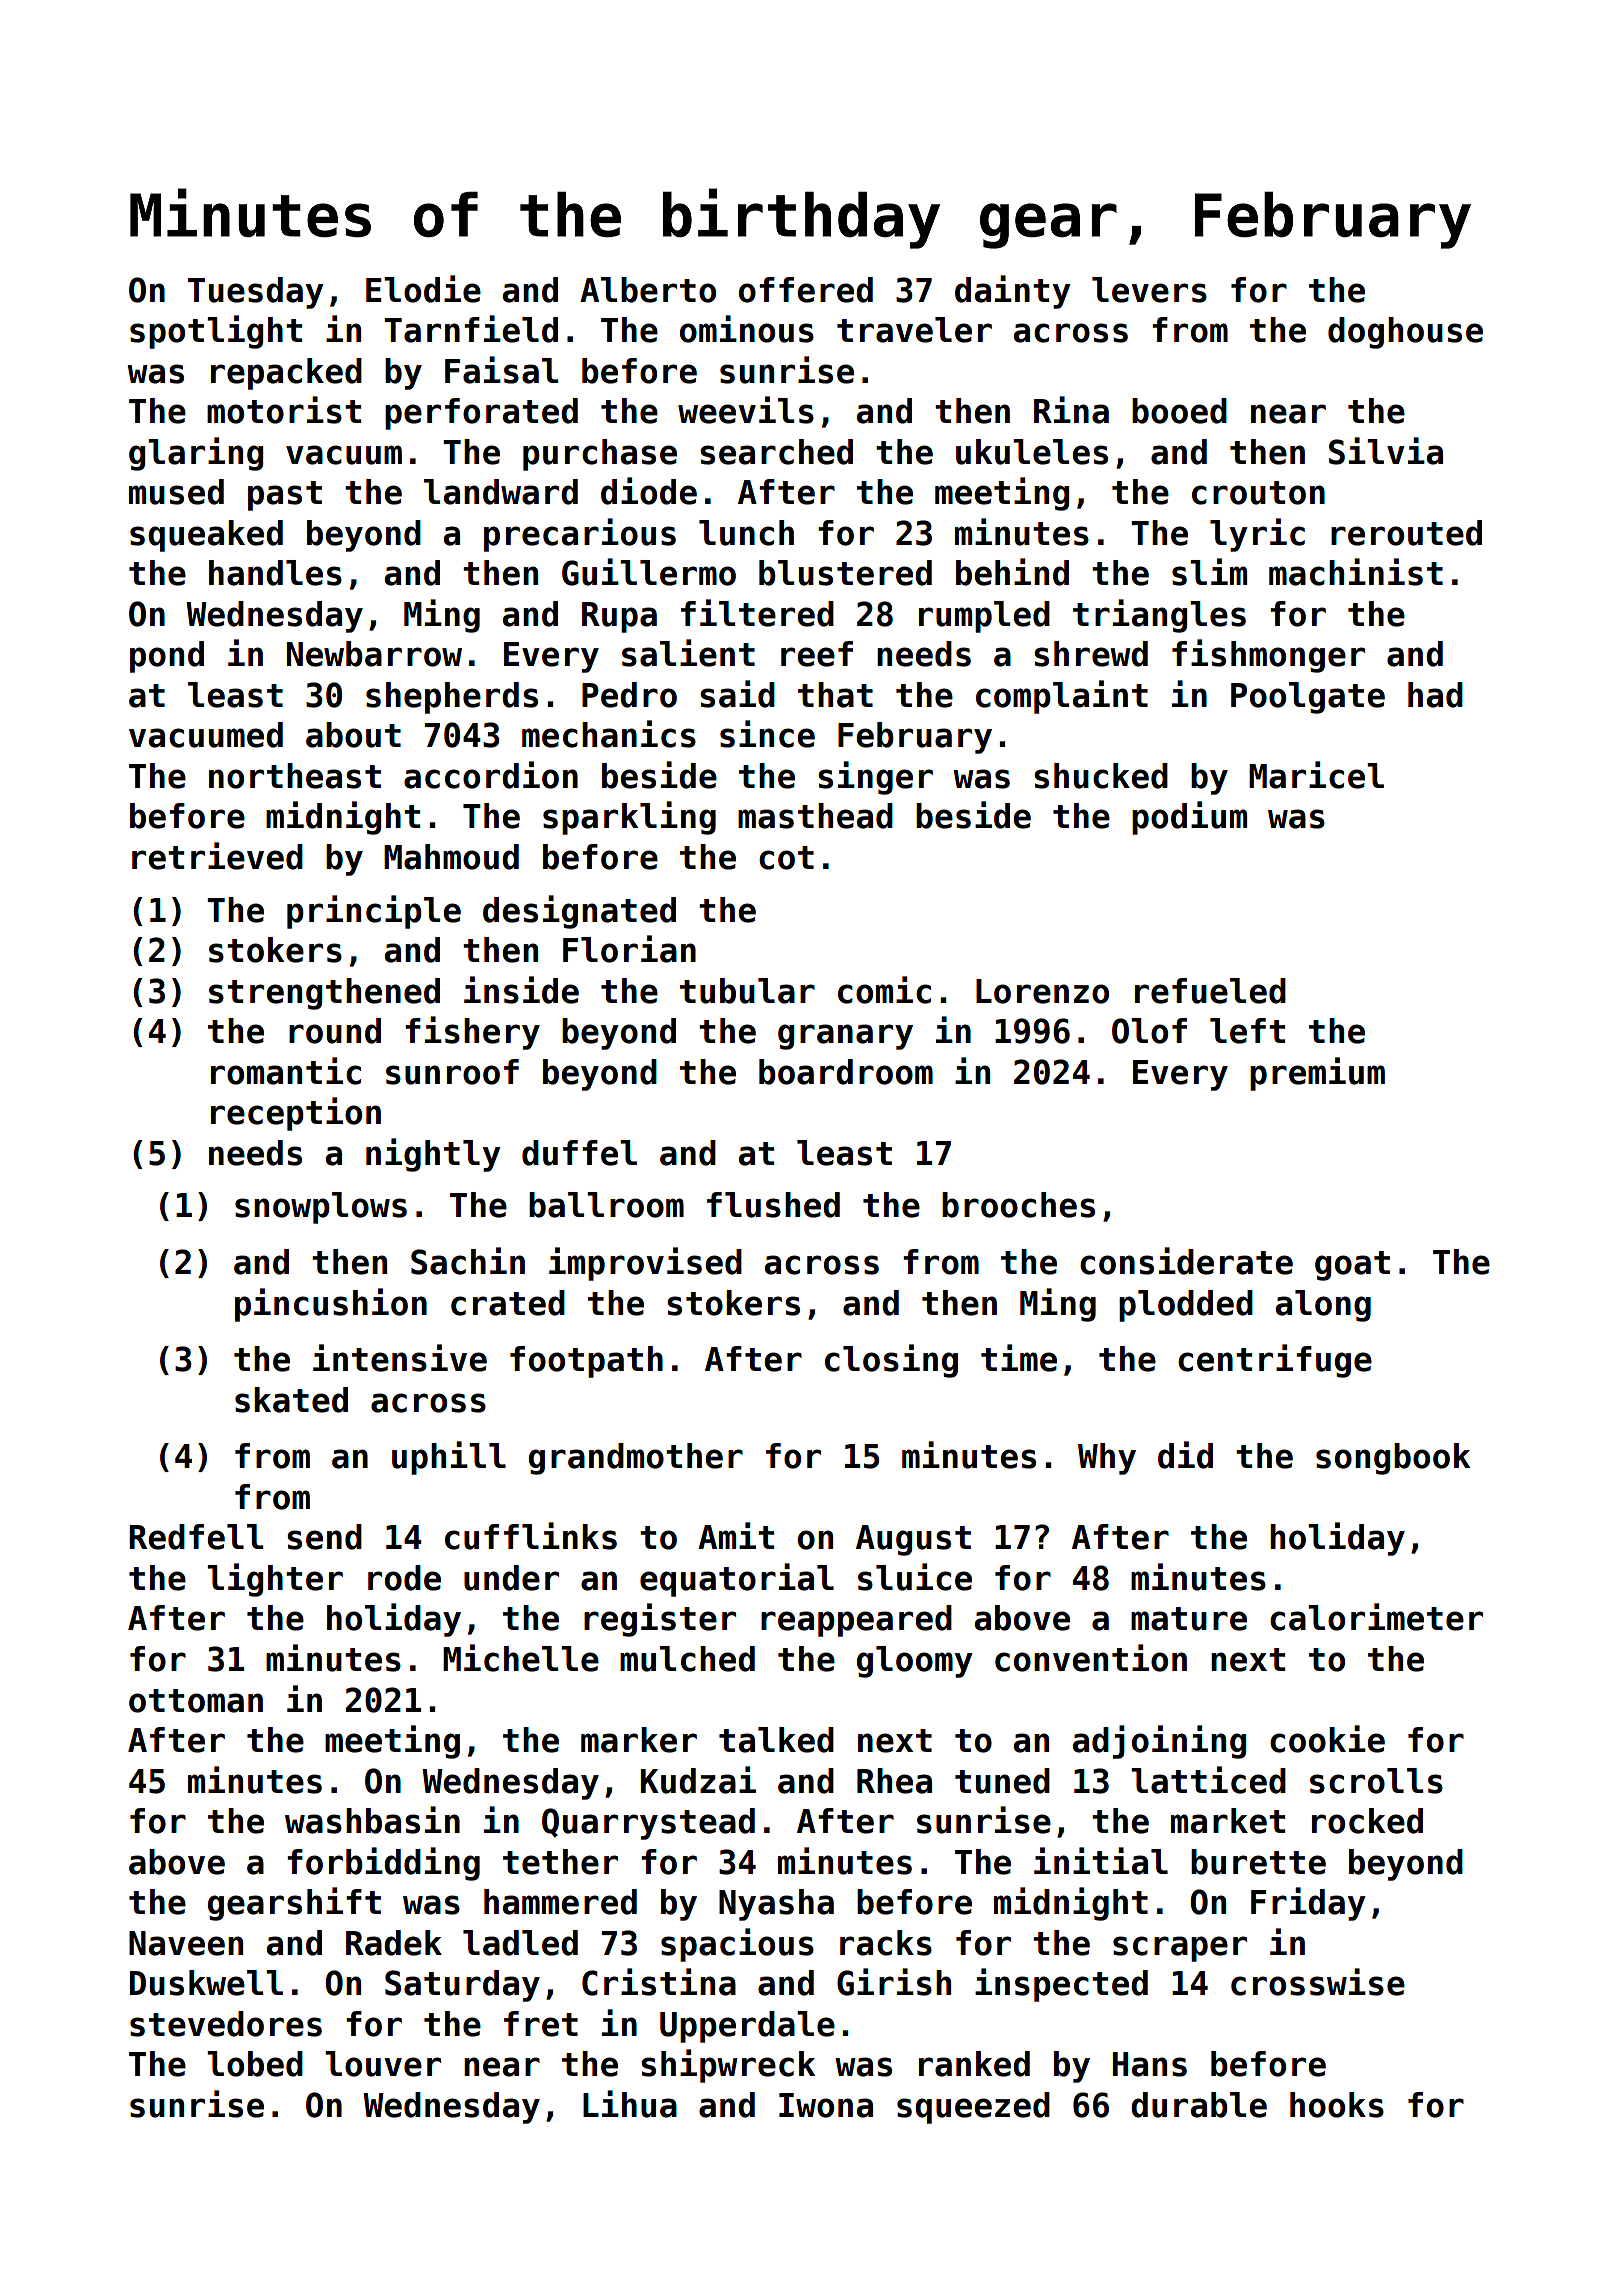 The width and height of the image is (1620, 2292). What do you see at coordinates (256, 293) in the image?
I see `Tuesday` at bounding box center [256, 293].
